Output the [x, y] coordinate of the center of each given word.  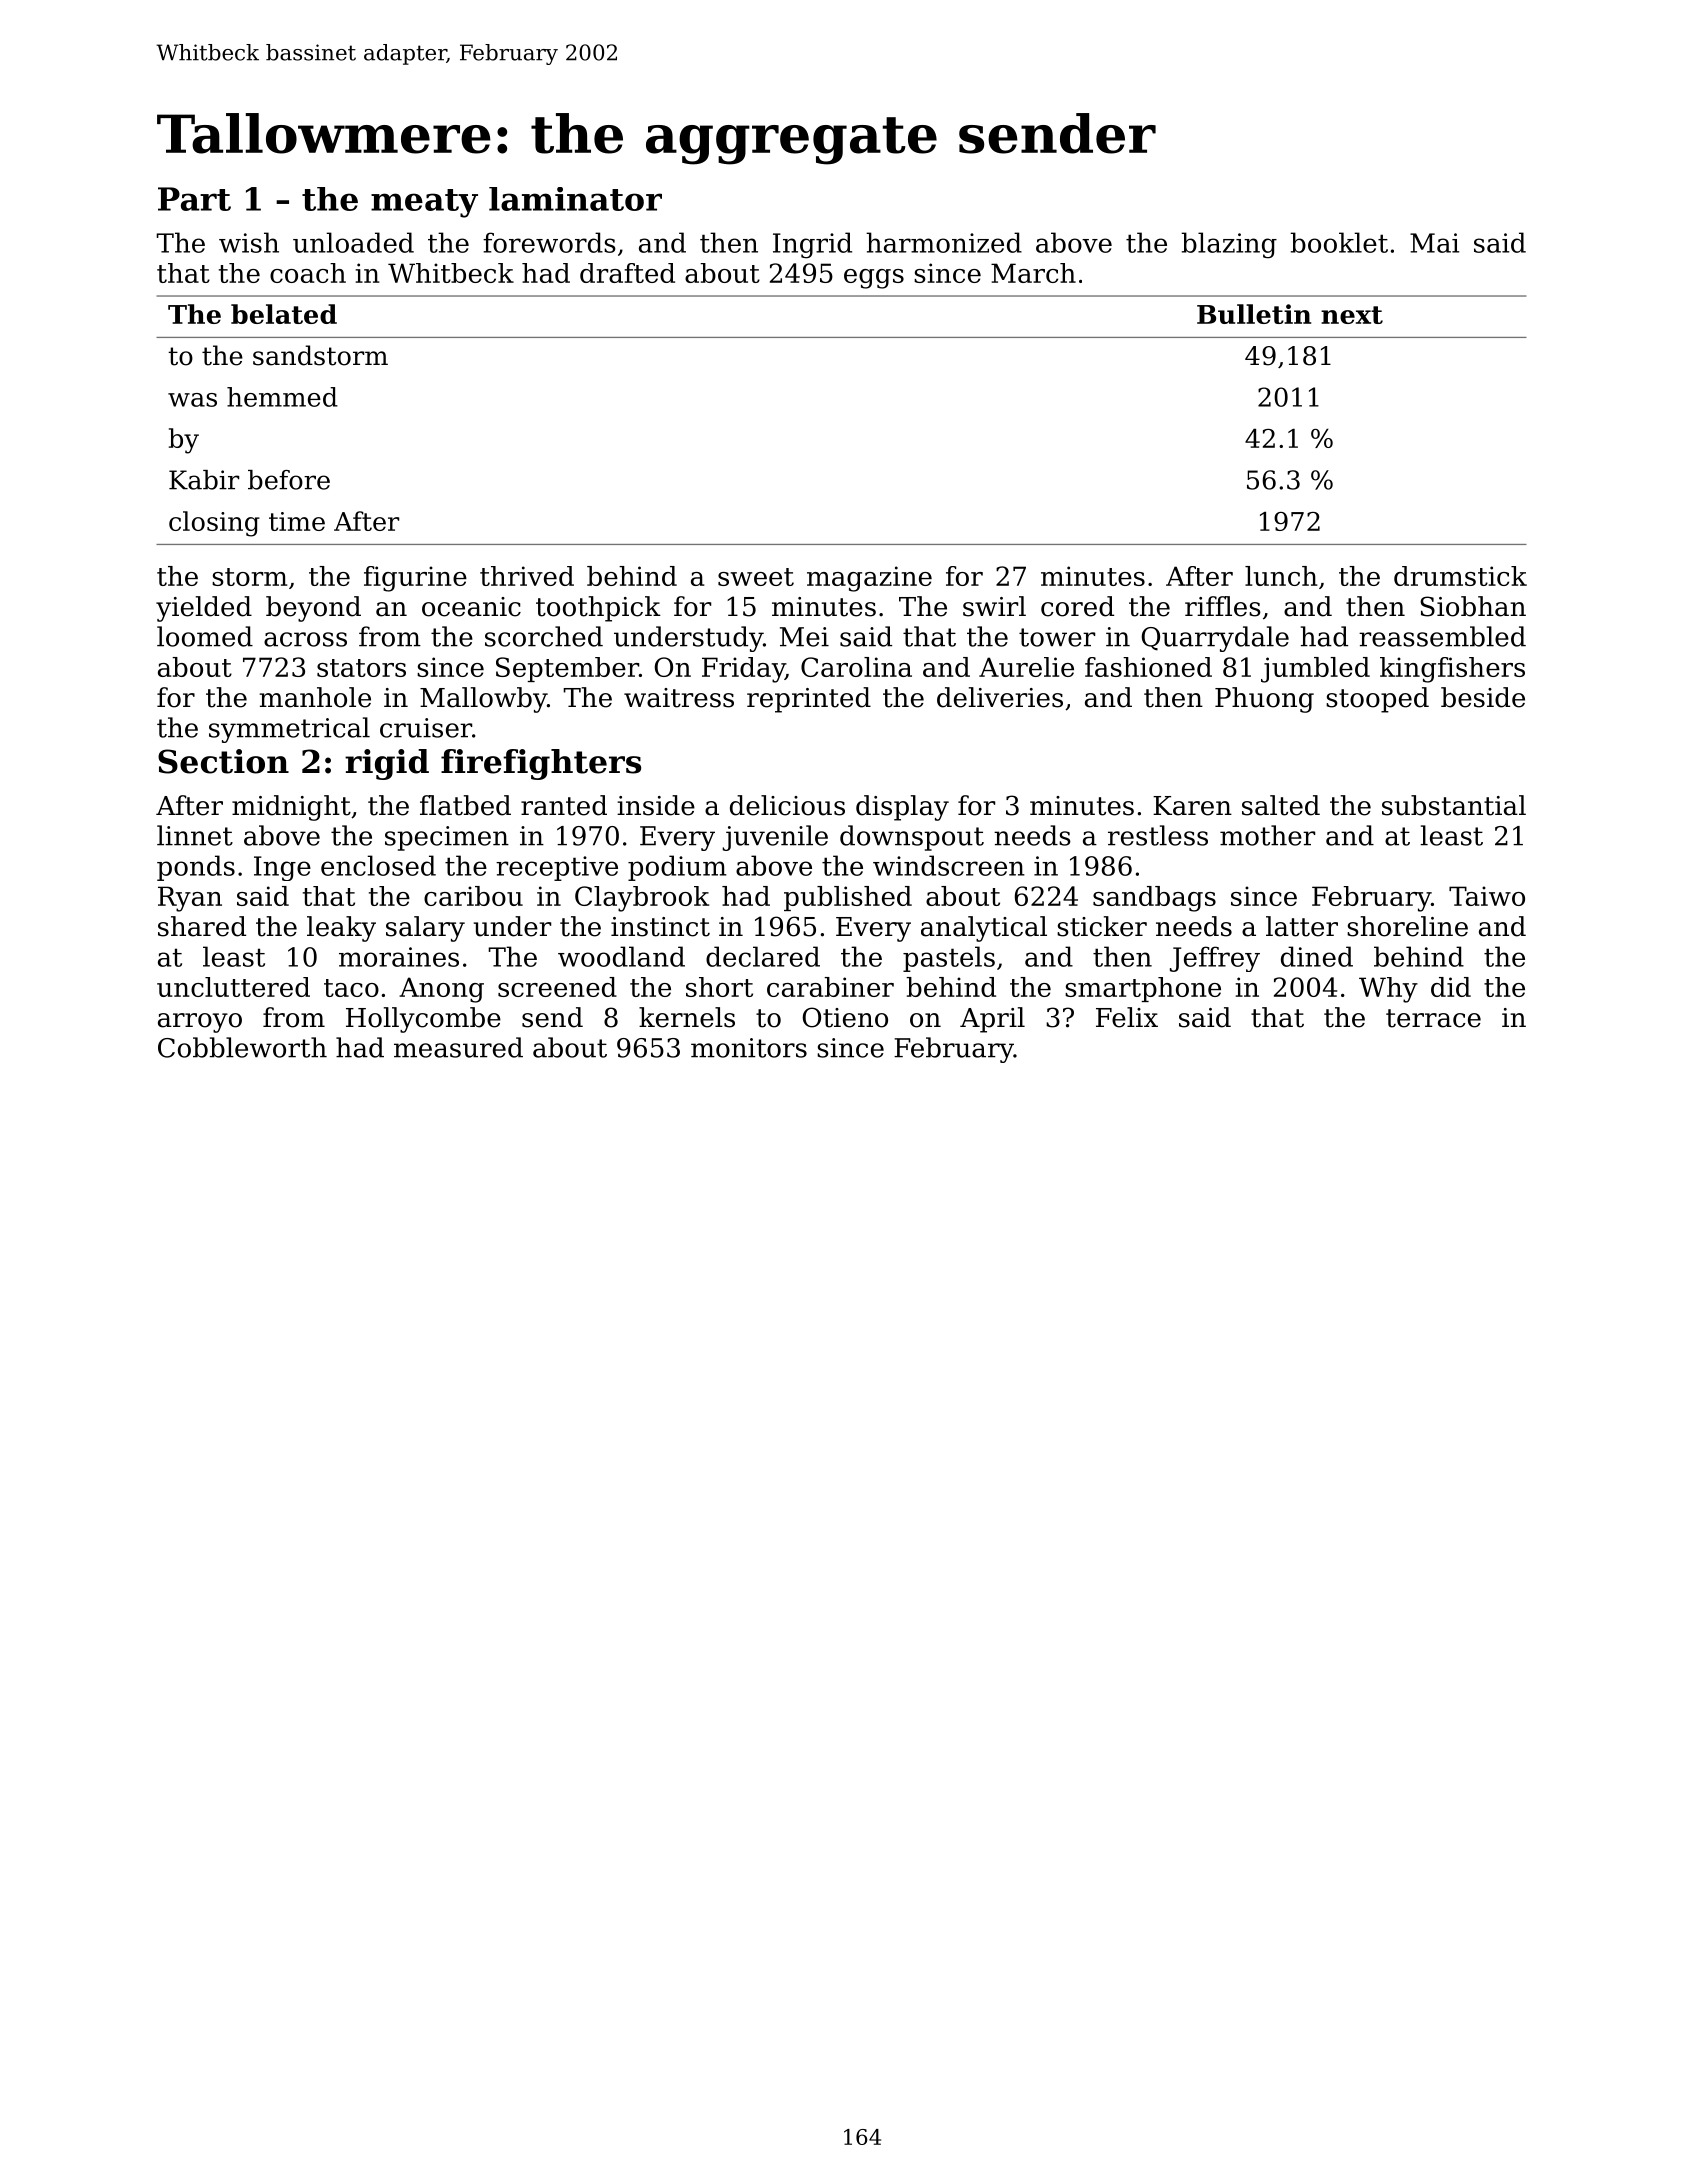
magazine [869, 579]
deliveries [1000, 697]
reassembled [1442, 636]
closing [214, 524]
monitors [749, 1048]
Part [194, 199]
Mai [1434, 243]
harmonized [944, 242]
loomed [205, 636]
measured [458, 1047]
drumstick [1460, 576]
